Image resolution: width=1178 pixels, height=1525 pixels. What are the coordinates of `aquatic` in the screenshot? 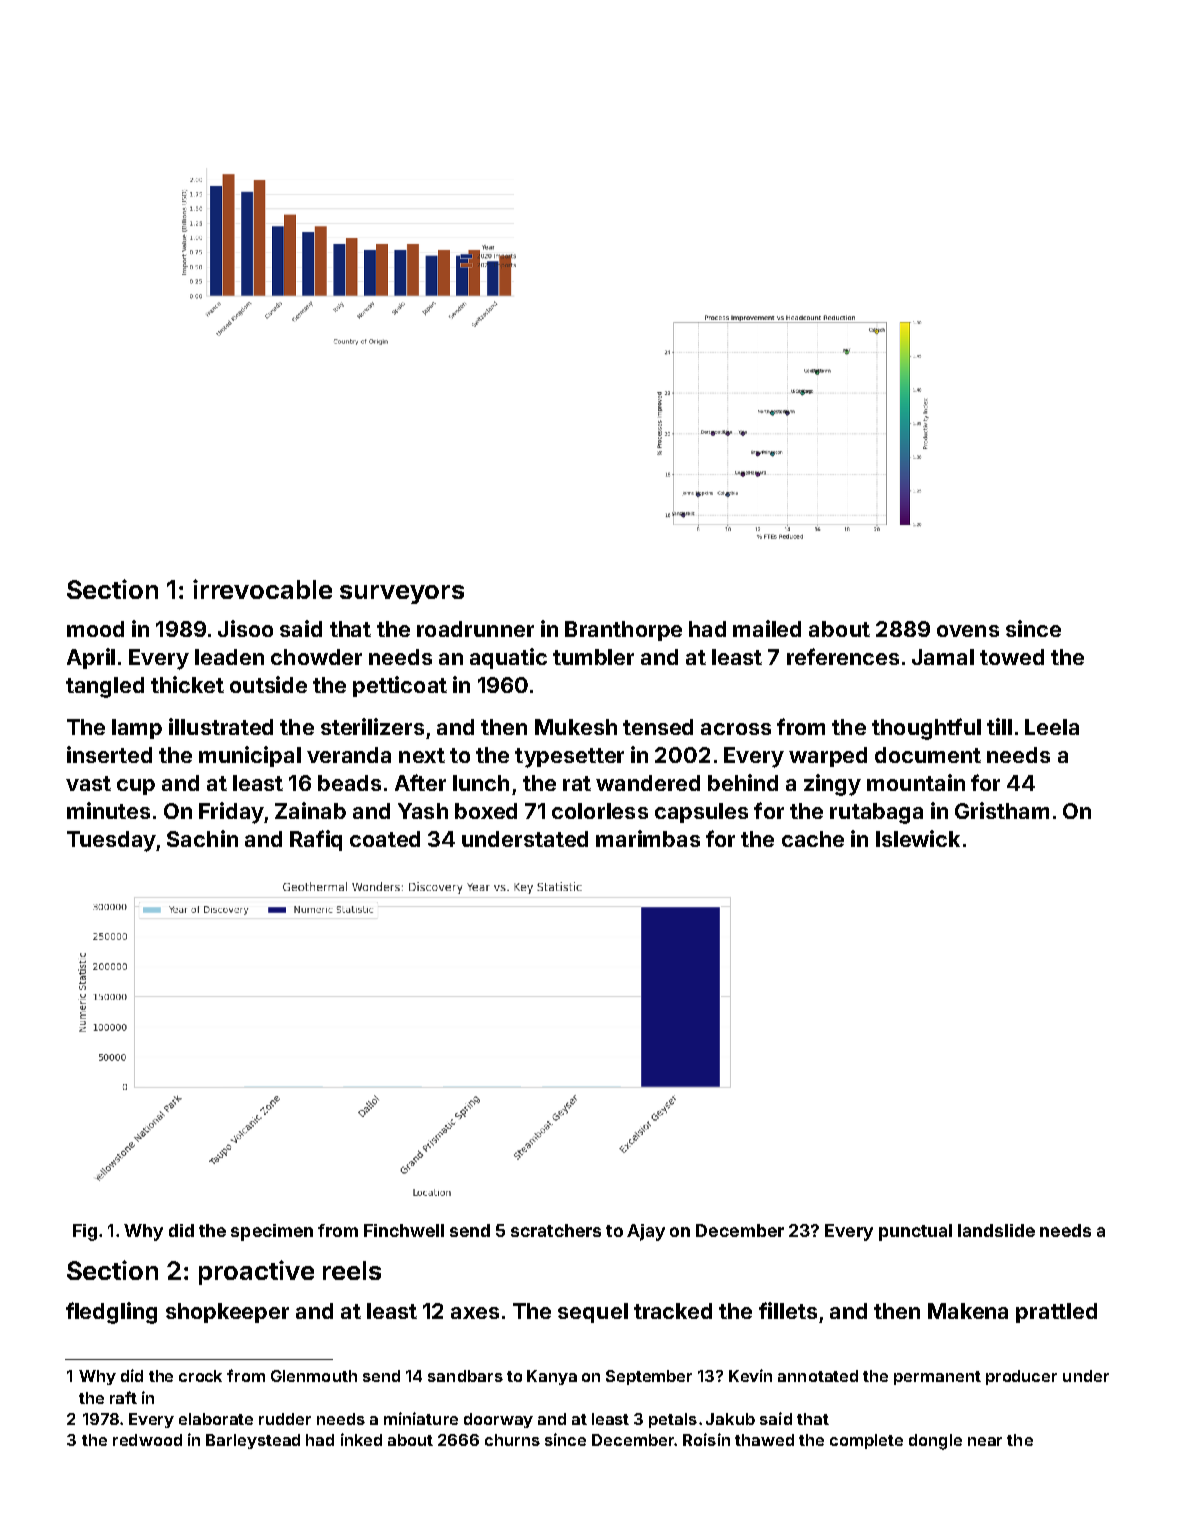 It's located at (508, 658).
